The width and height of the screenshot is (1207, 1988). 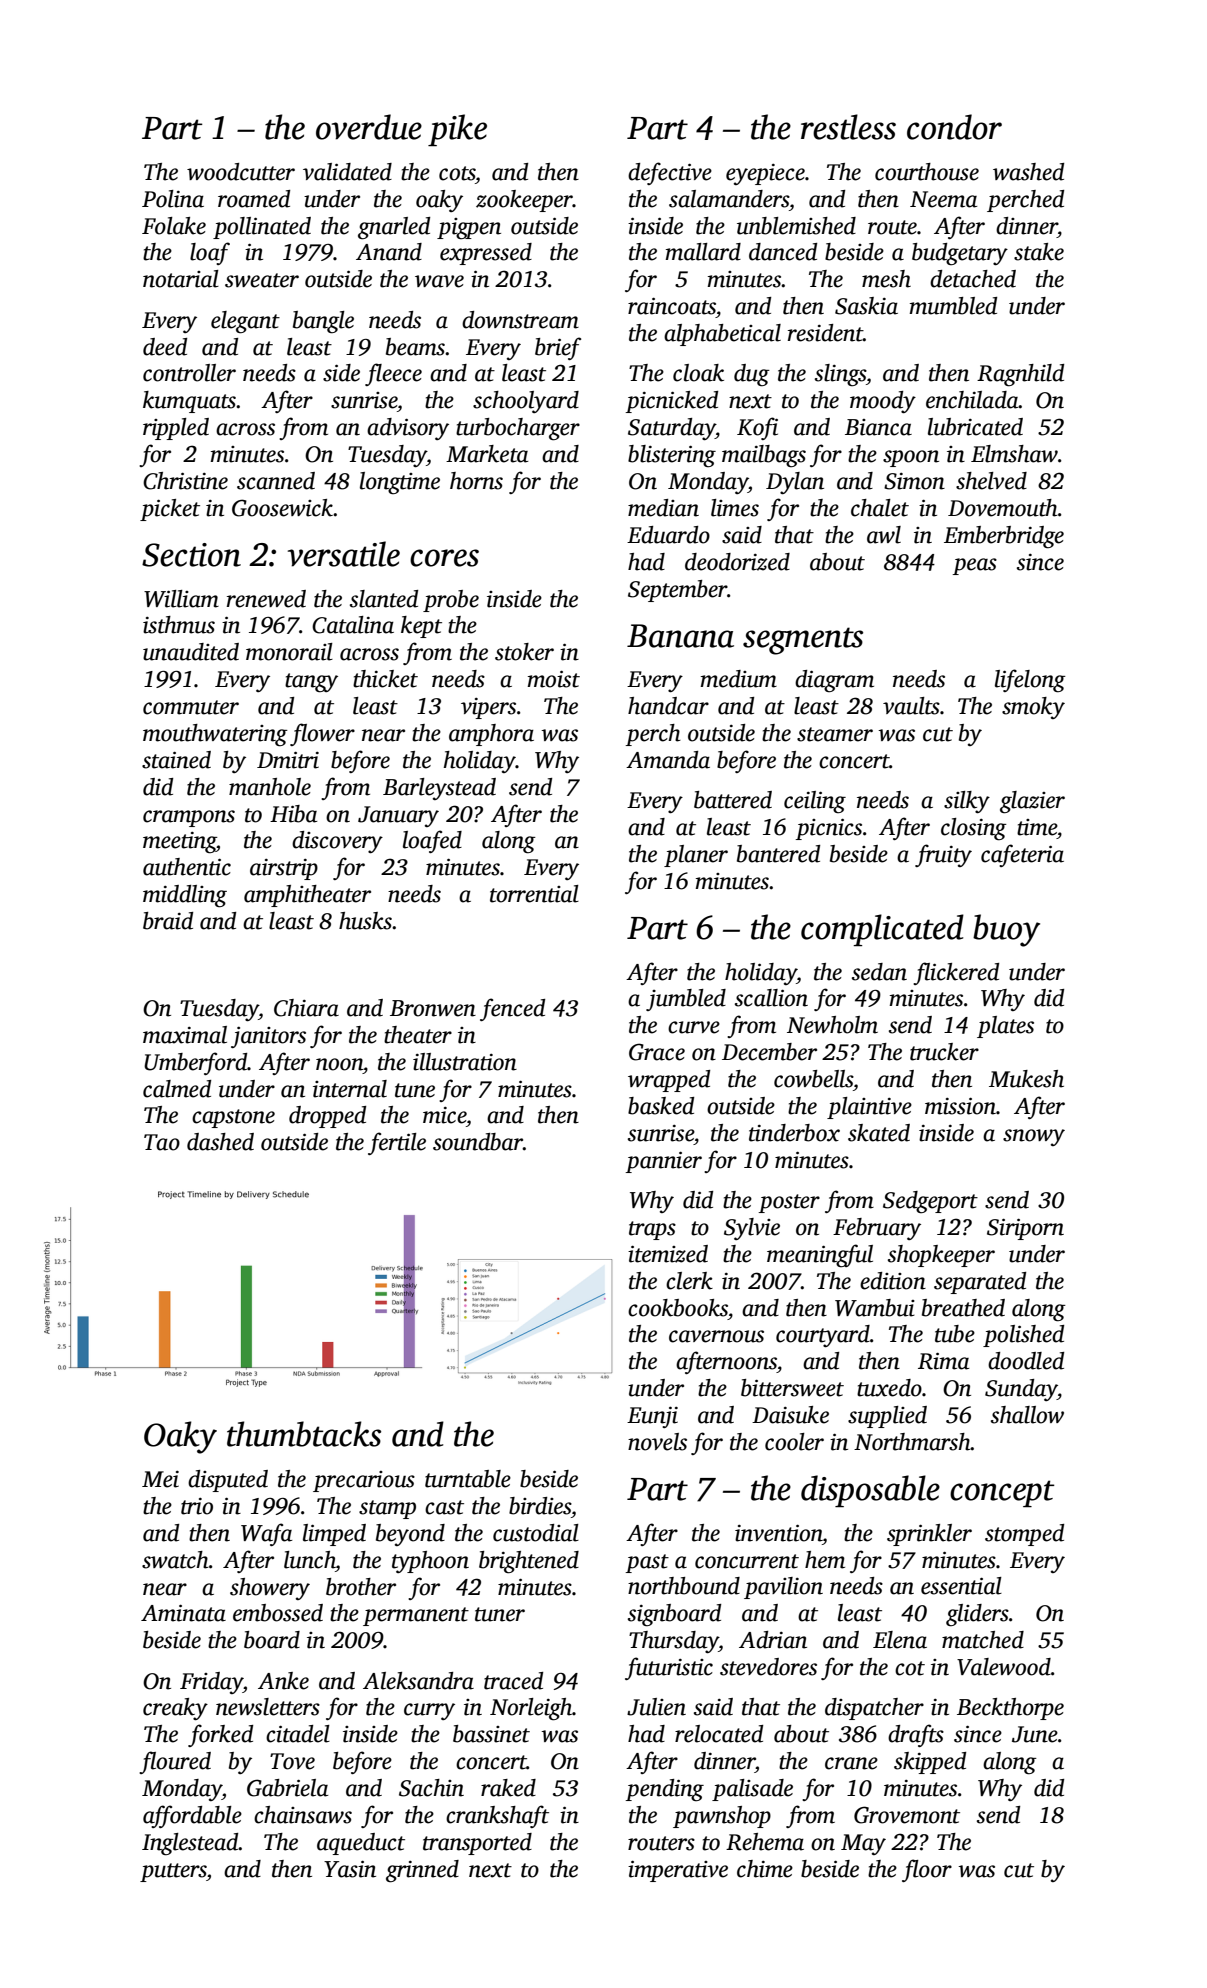 What do you see at coordinates (468, 1479) in the screenshot?
I see `turntable` at bounding box center [468, 1479].
